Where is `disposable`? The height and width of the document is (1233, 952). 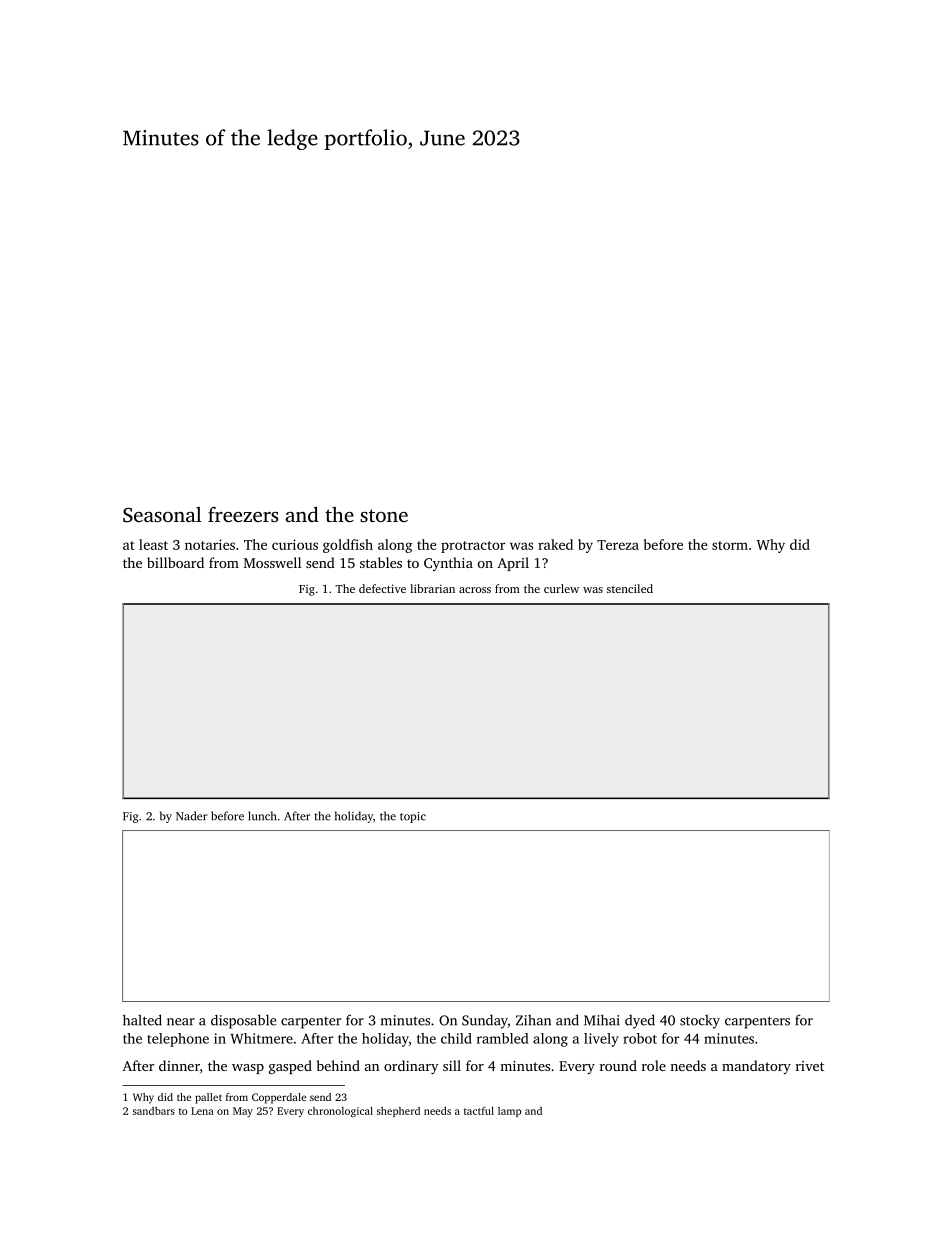 disposable is located at coordinates (243, 1021).
